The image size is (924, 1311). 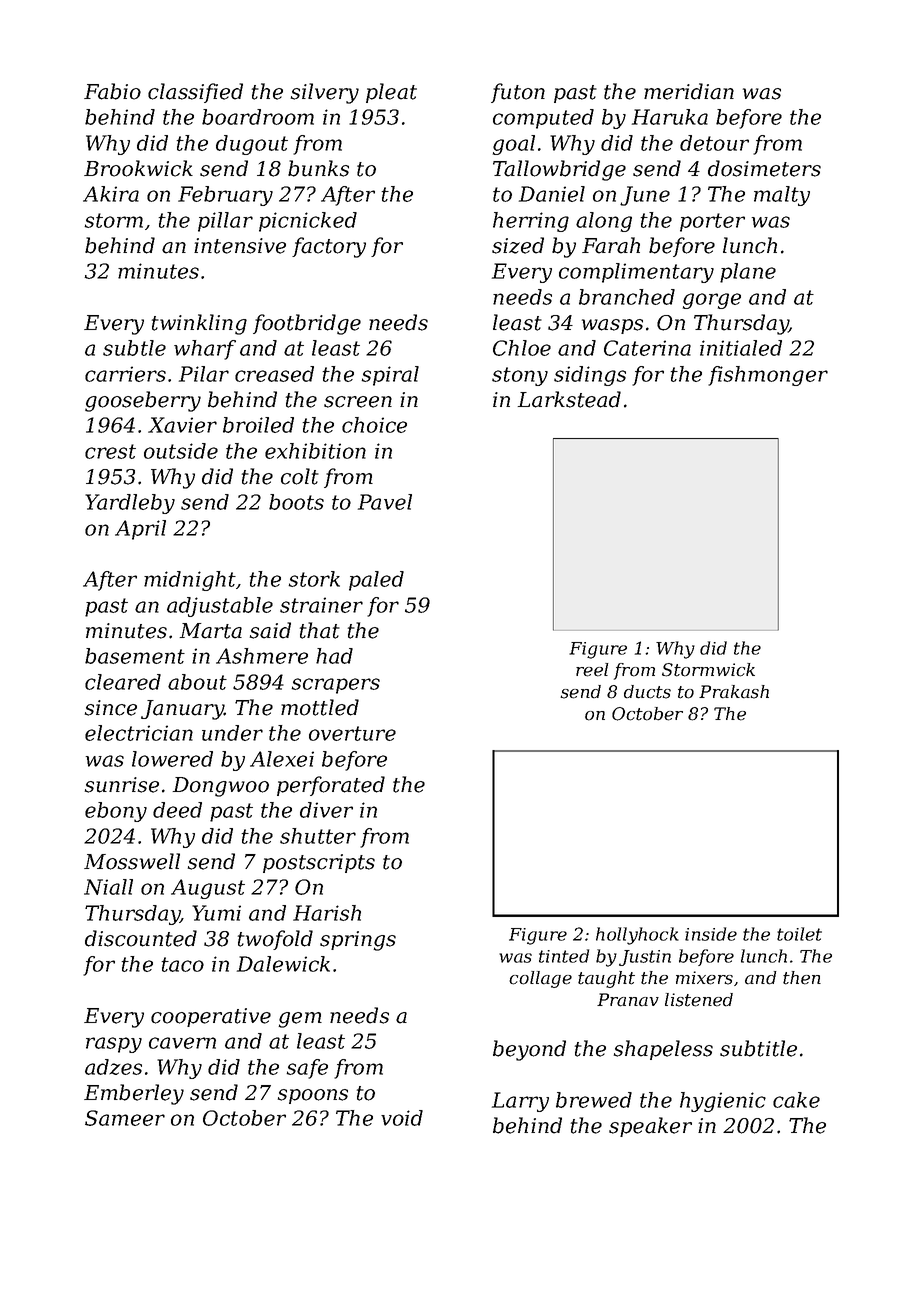 What do you see at coordinates (768, 376) in the image?
I see `fishmonger` at bounding box center [768, 376].
